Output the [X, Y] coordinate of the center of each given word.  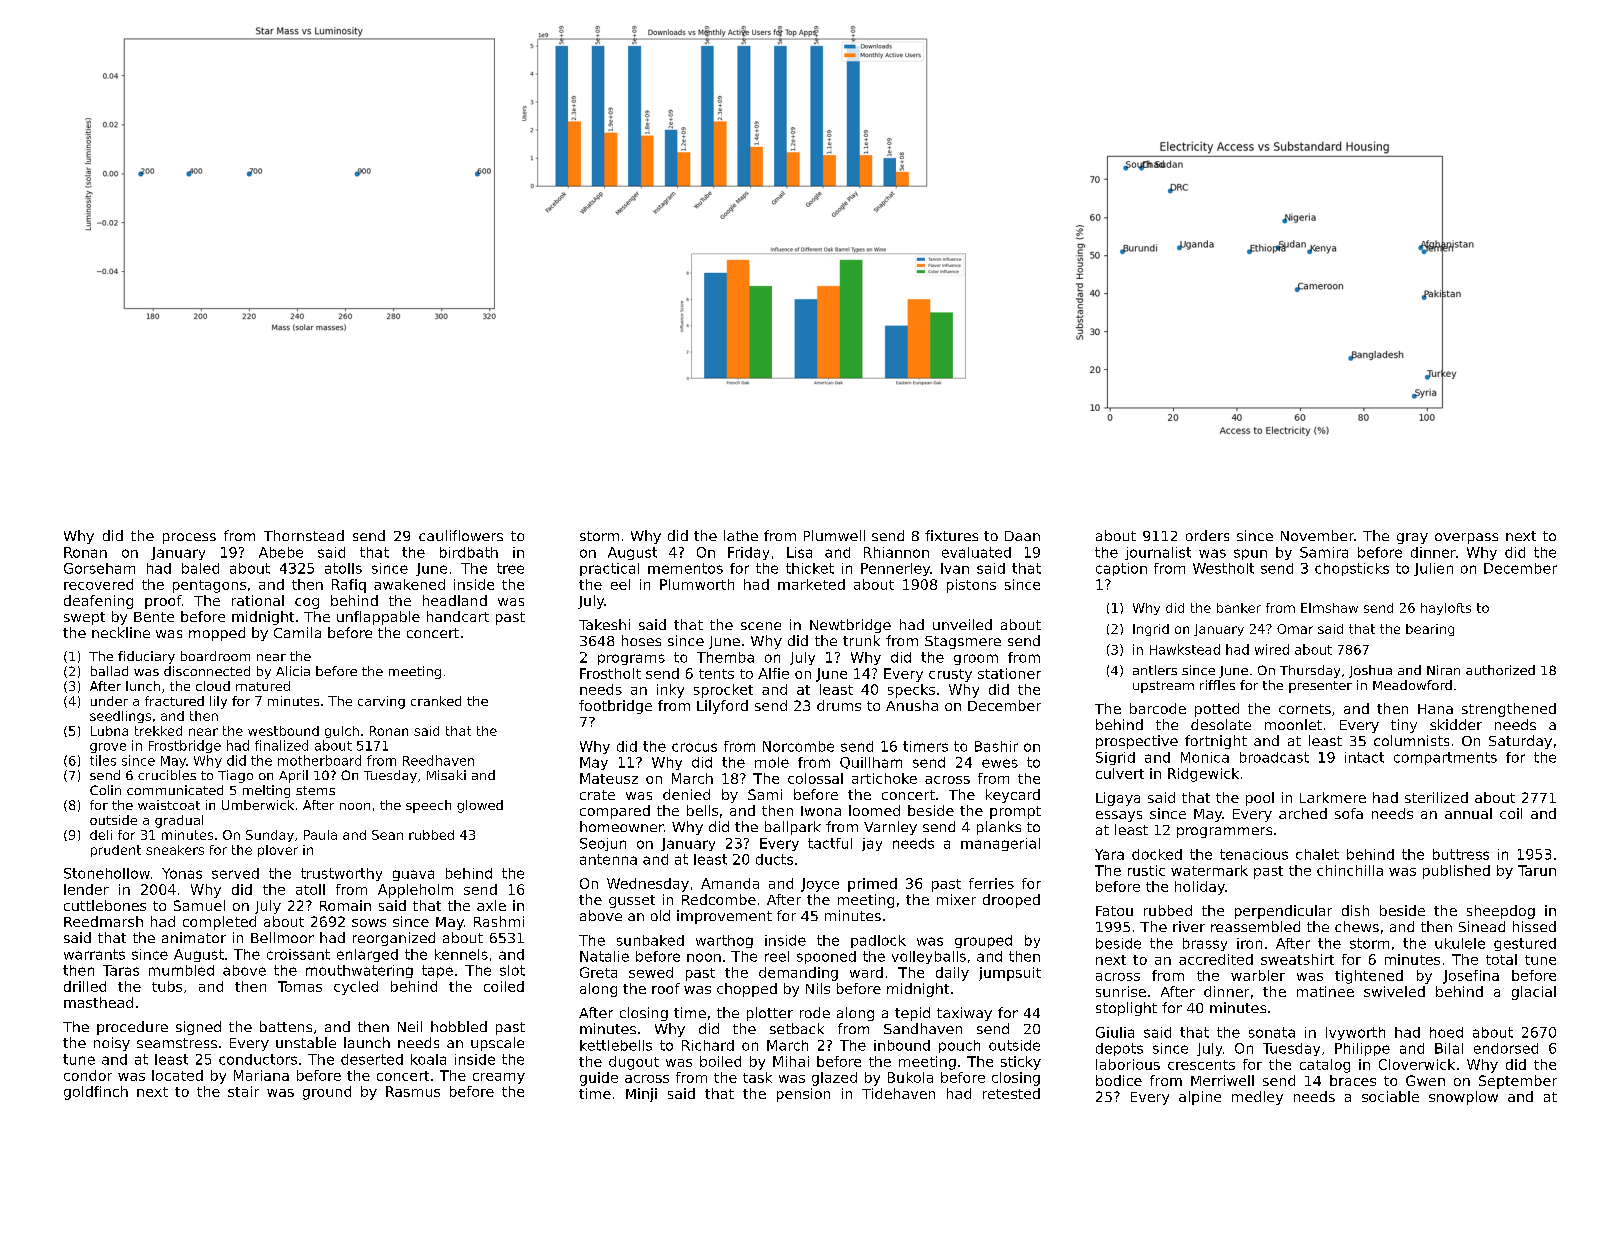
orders [1207, 535]
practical [609, 569]
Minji [641, 1095]
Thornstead [304, 535]
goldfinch [96, 1093]
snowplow [1463, 1098]
